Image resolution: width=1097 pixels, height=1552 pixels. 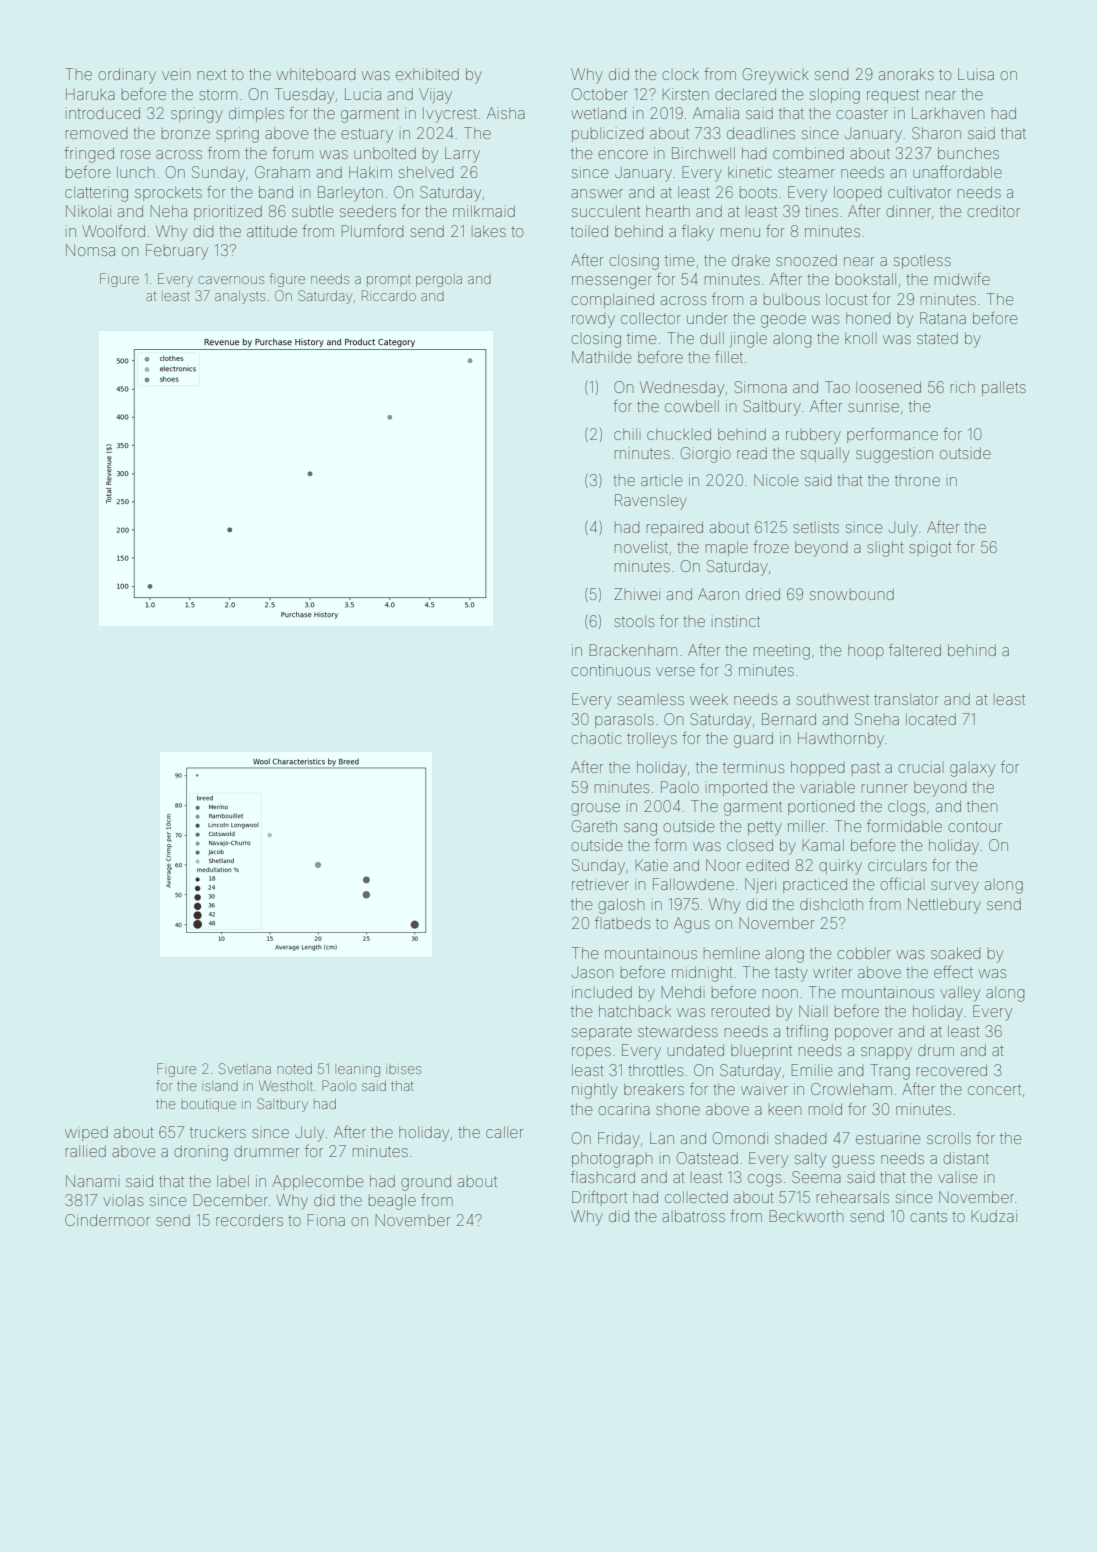 What do you see at coordinates (681, 74) in the screenshot?
I see `clock` at bounding box center [681, 74].
